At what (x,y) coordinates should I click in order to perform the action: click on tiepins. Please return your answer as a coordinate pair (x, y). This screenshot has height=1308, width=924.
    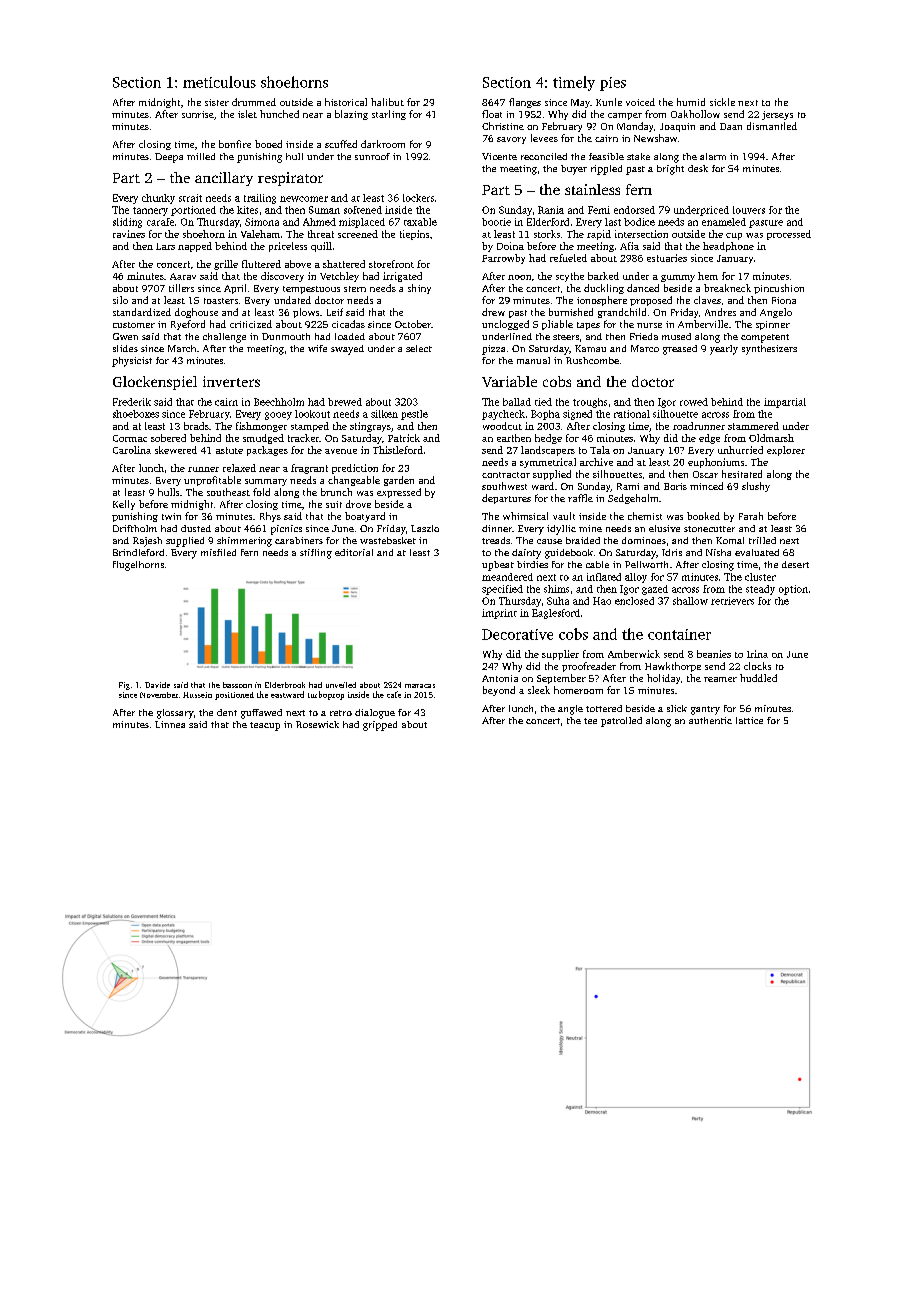
    Looking at the image, I should click on (414, 235).
